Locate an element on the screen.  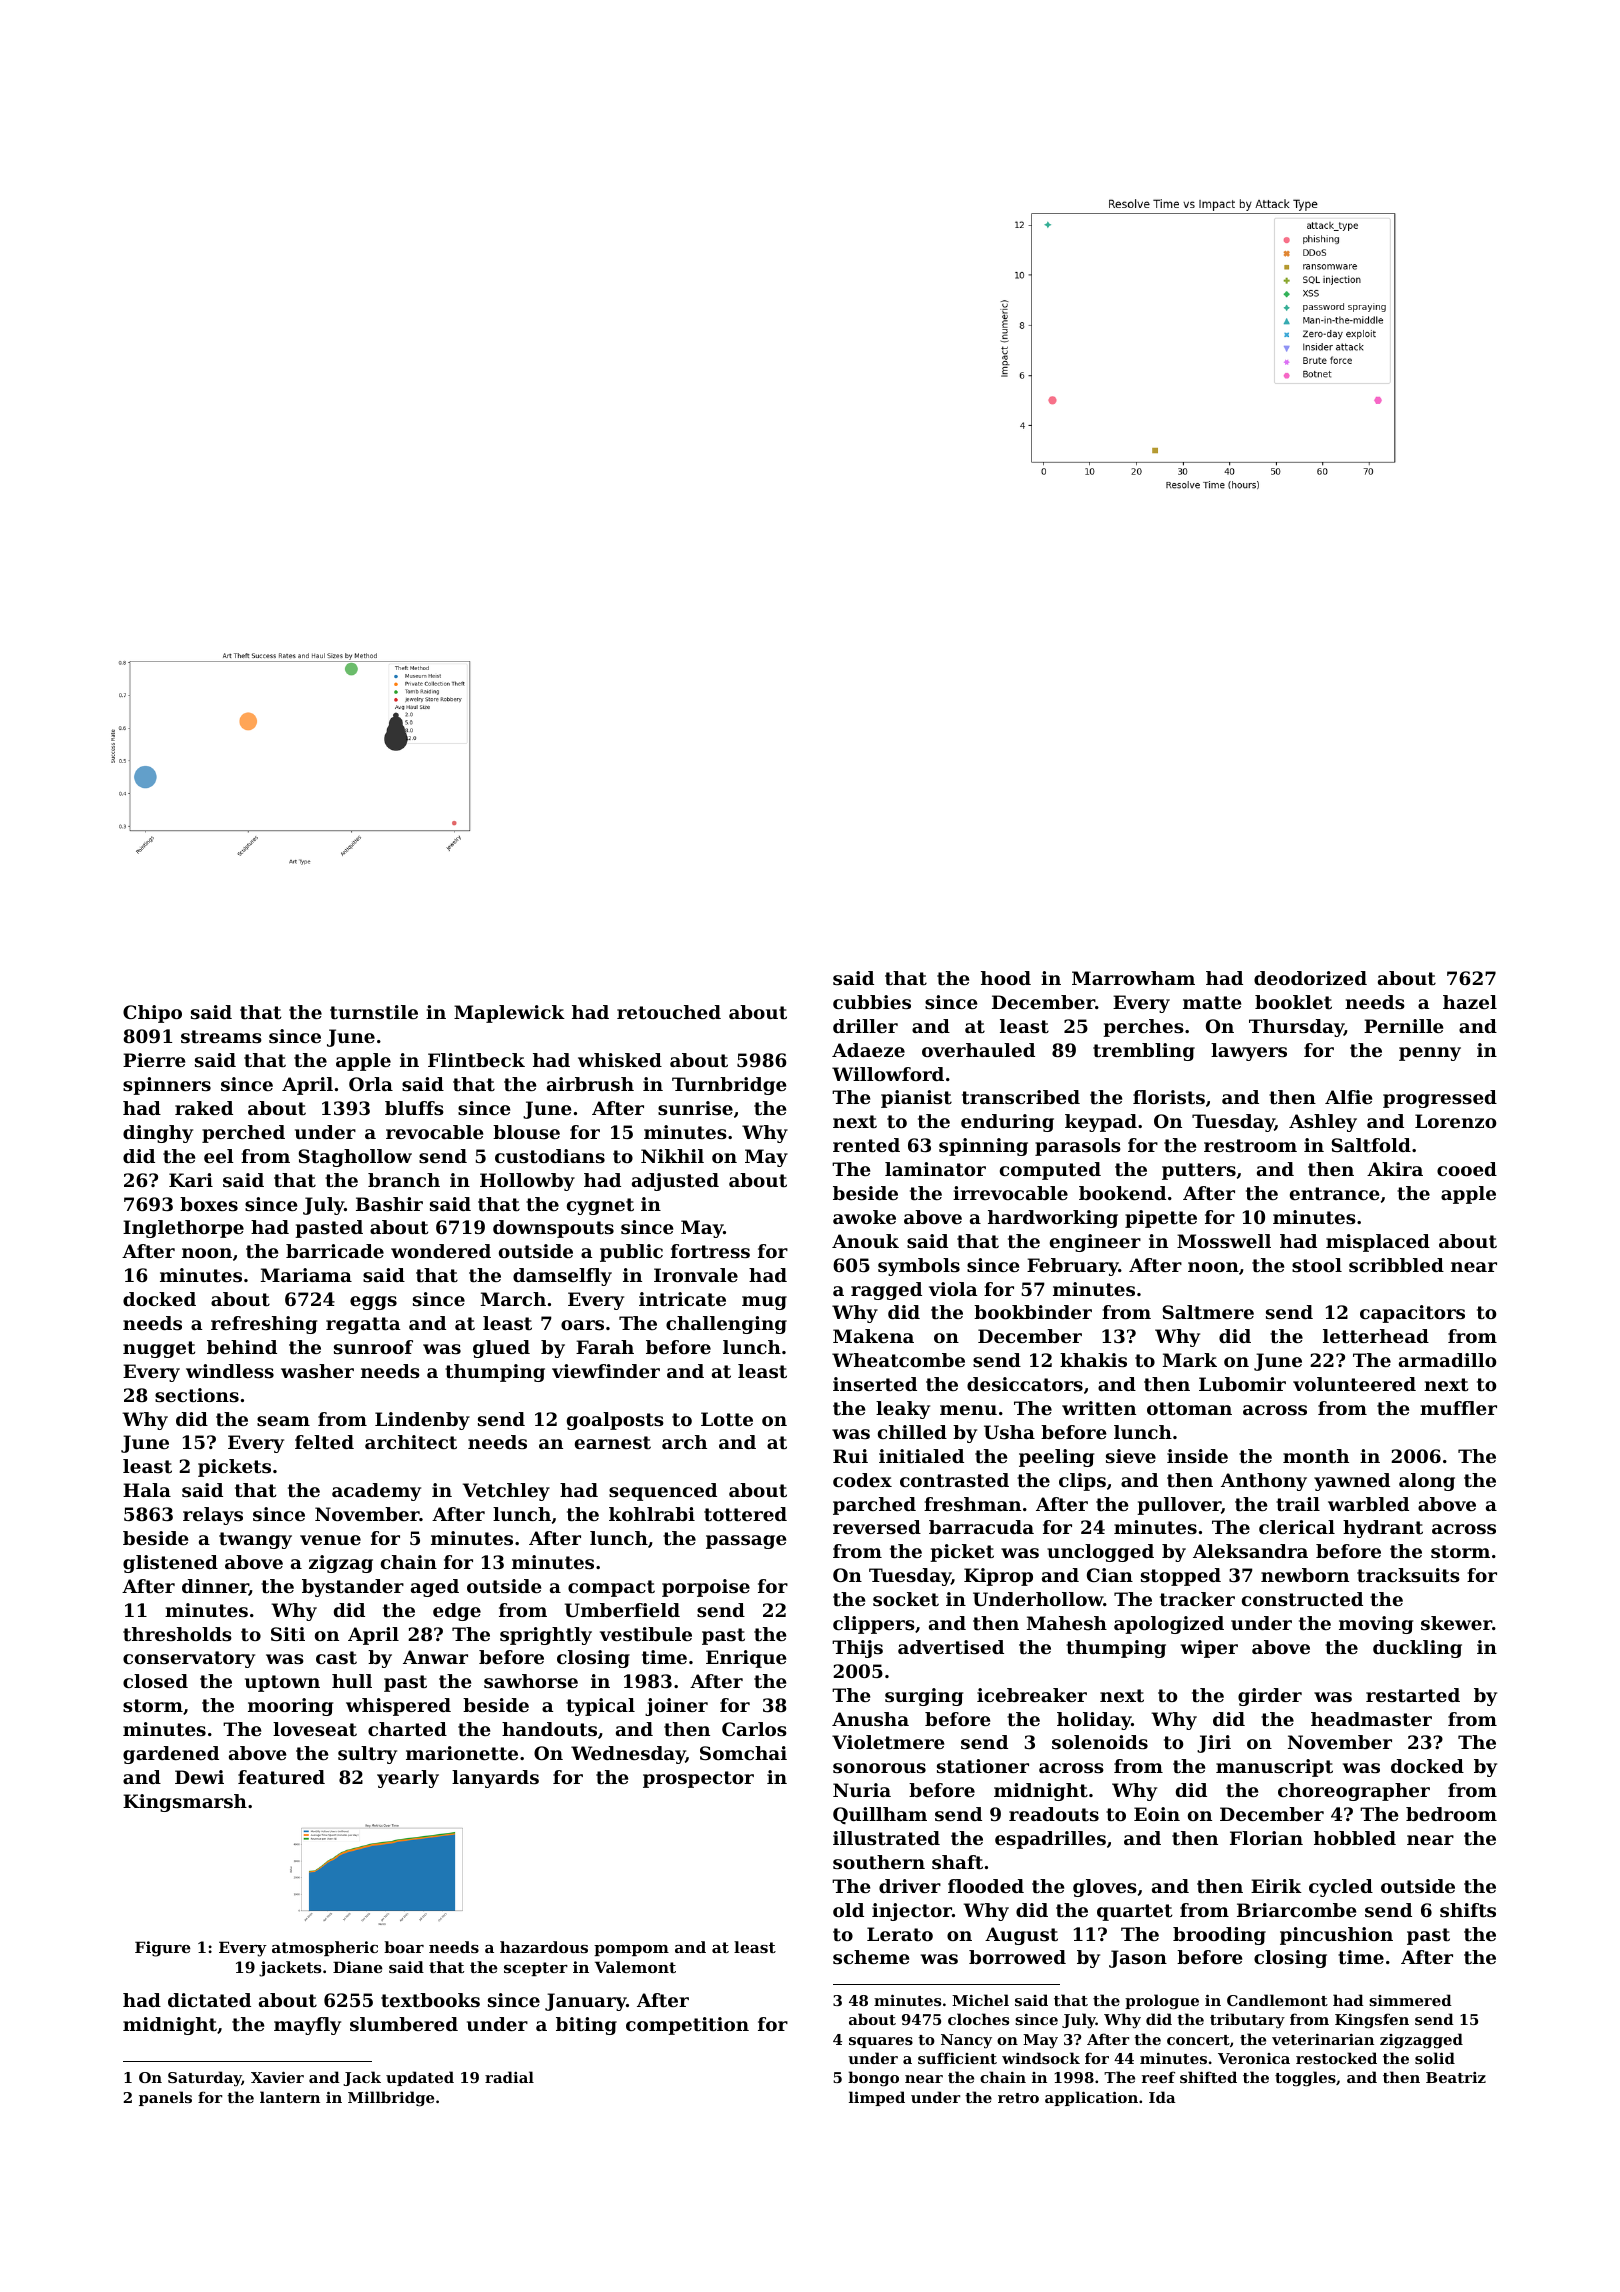
Valemont is located at coordinates (635, 1967).
